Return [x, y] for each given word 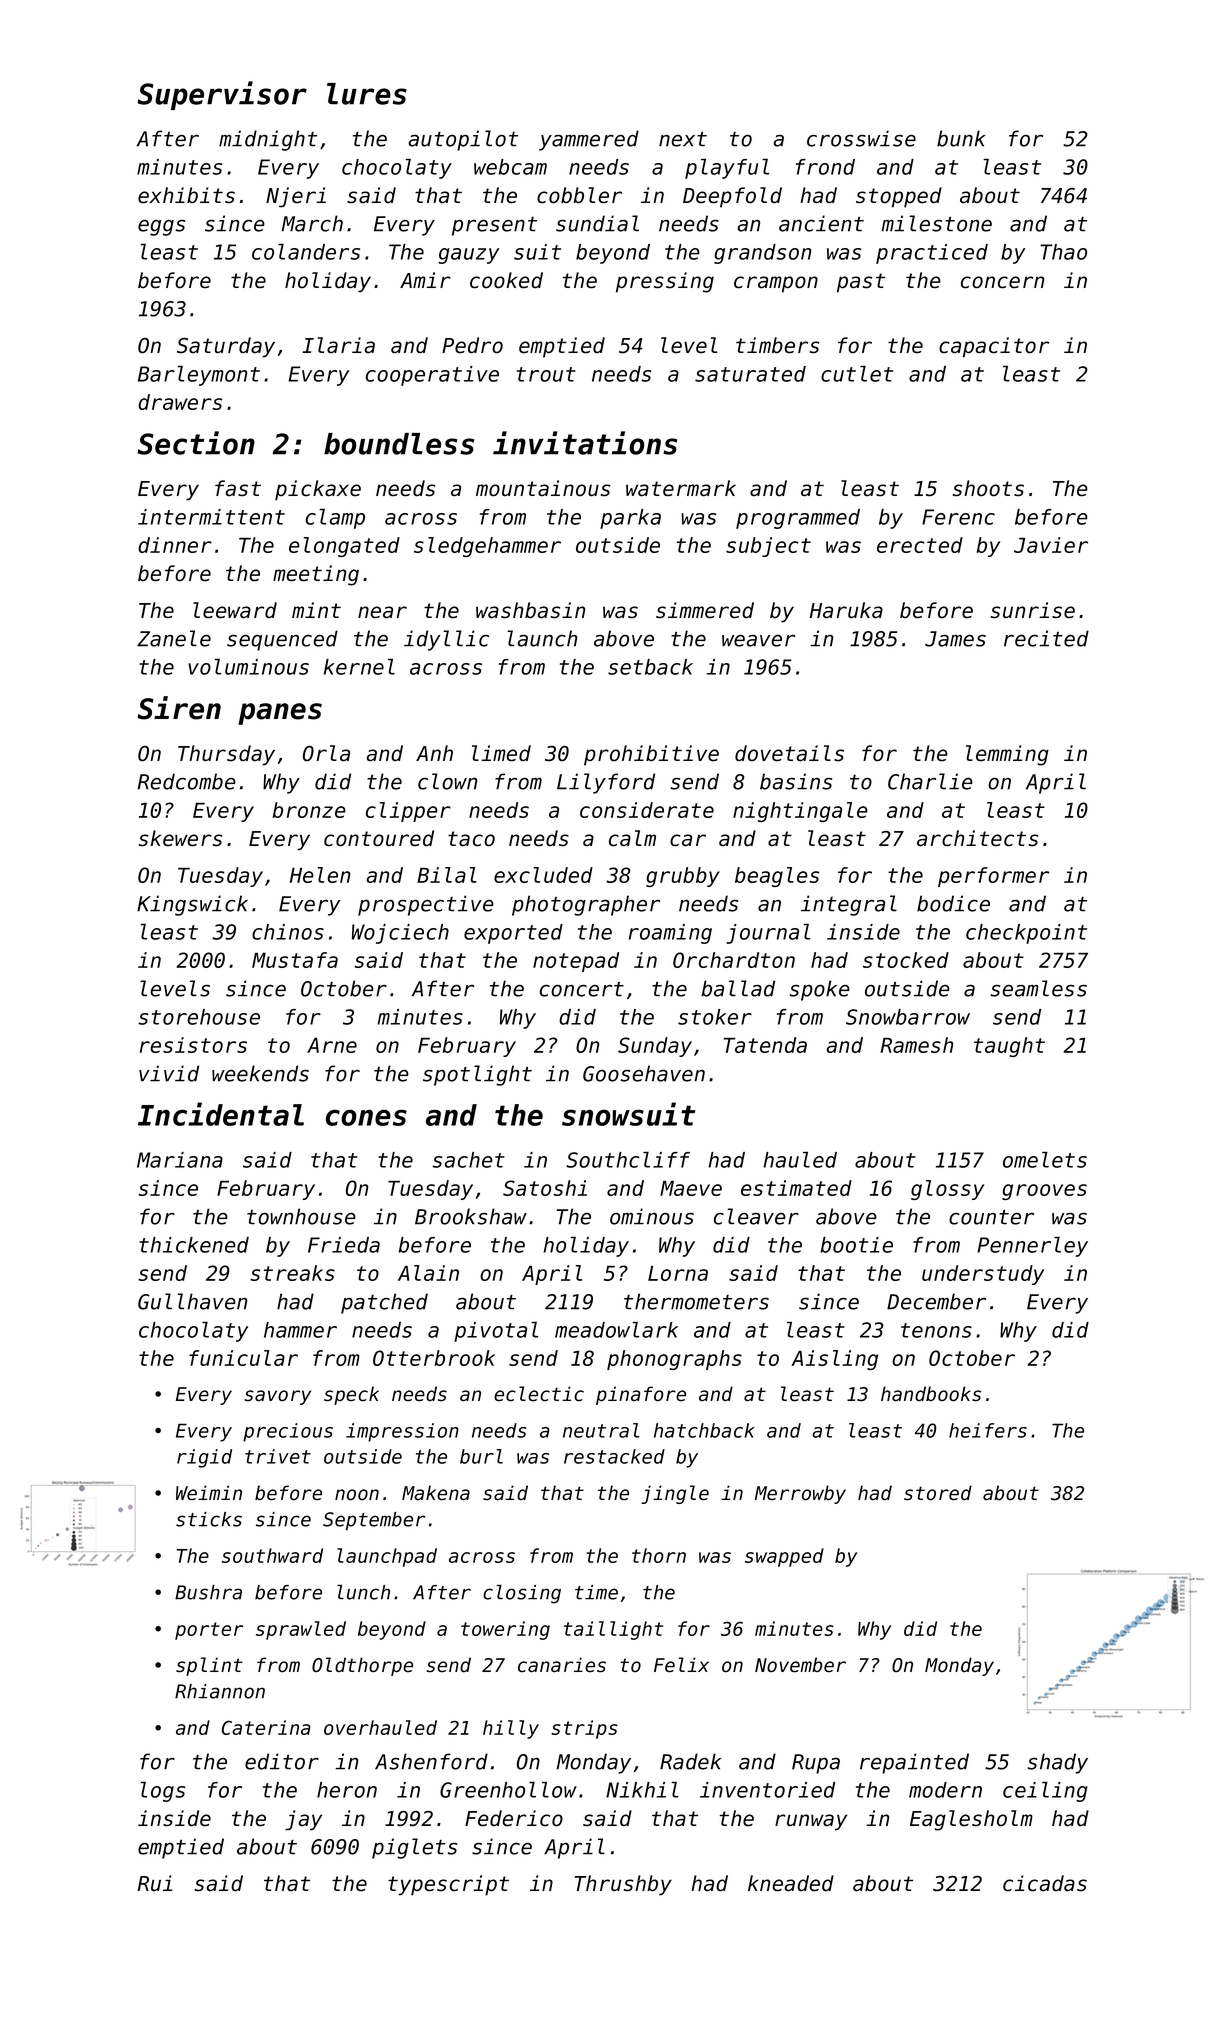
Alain [428, 1273]
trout [546, 374]
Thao [1063, 252]
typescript [448, 1885]
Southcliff [628, 1160]
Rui [154, 1883]
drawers [180, 402]
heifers [988, 1430]
